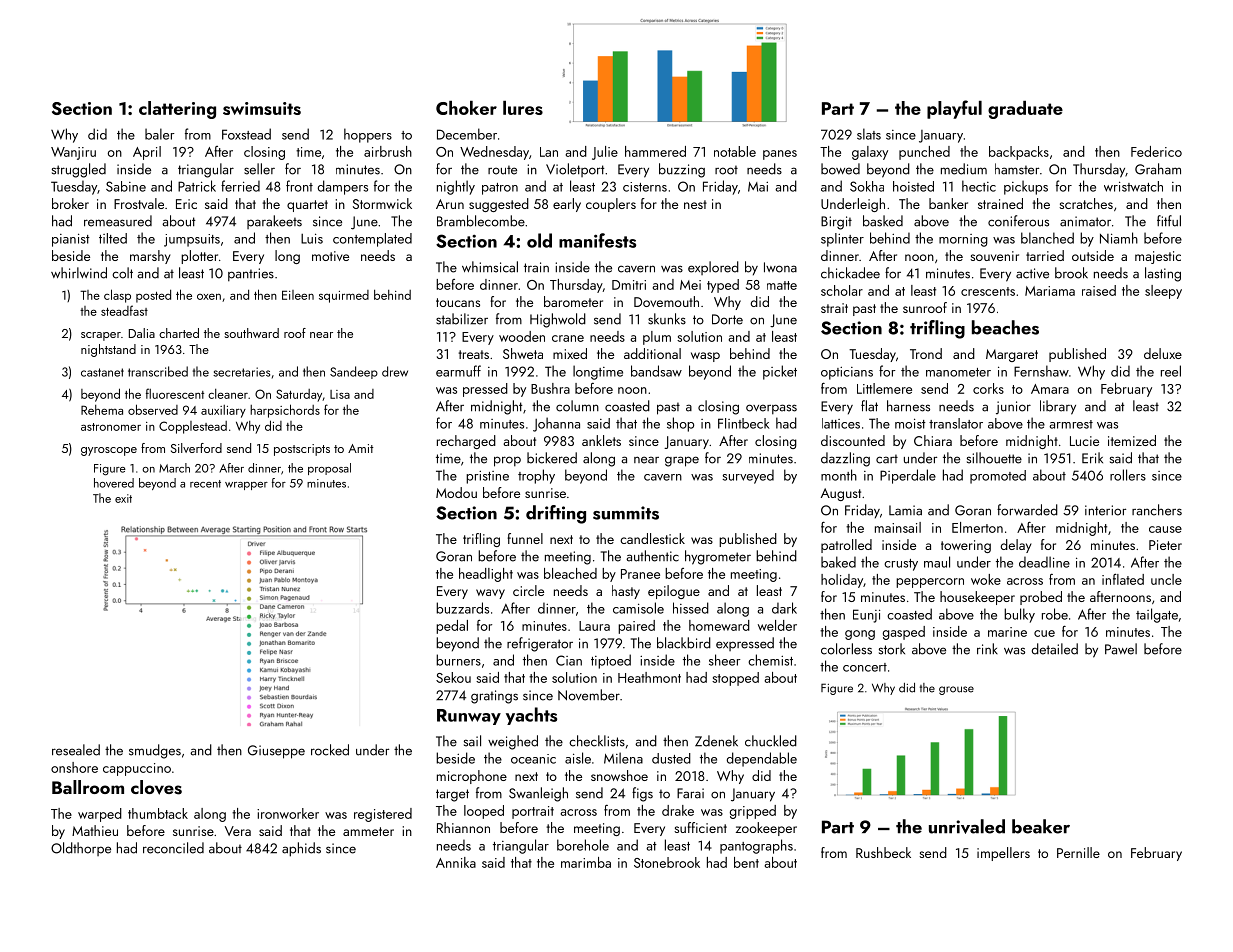 This screenshot has height=952, width=1233. What do you see at coordinates (173, 848) in the screenshot?
I see `reconciled` at bounding box center [173, 848].
